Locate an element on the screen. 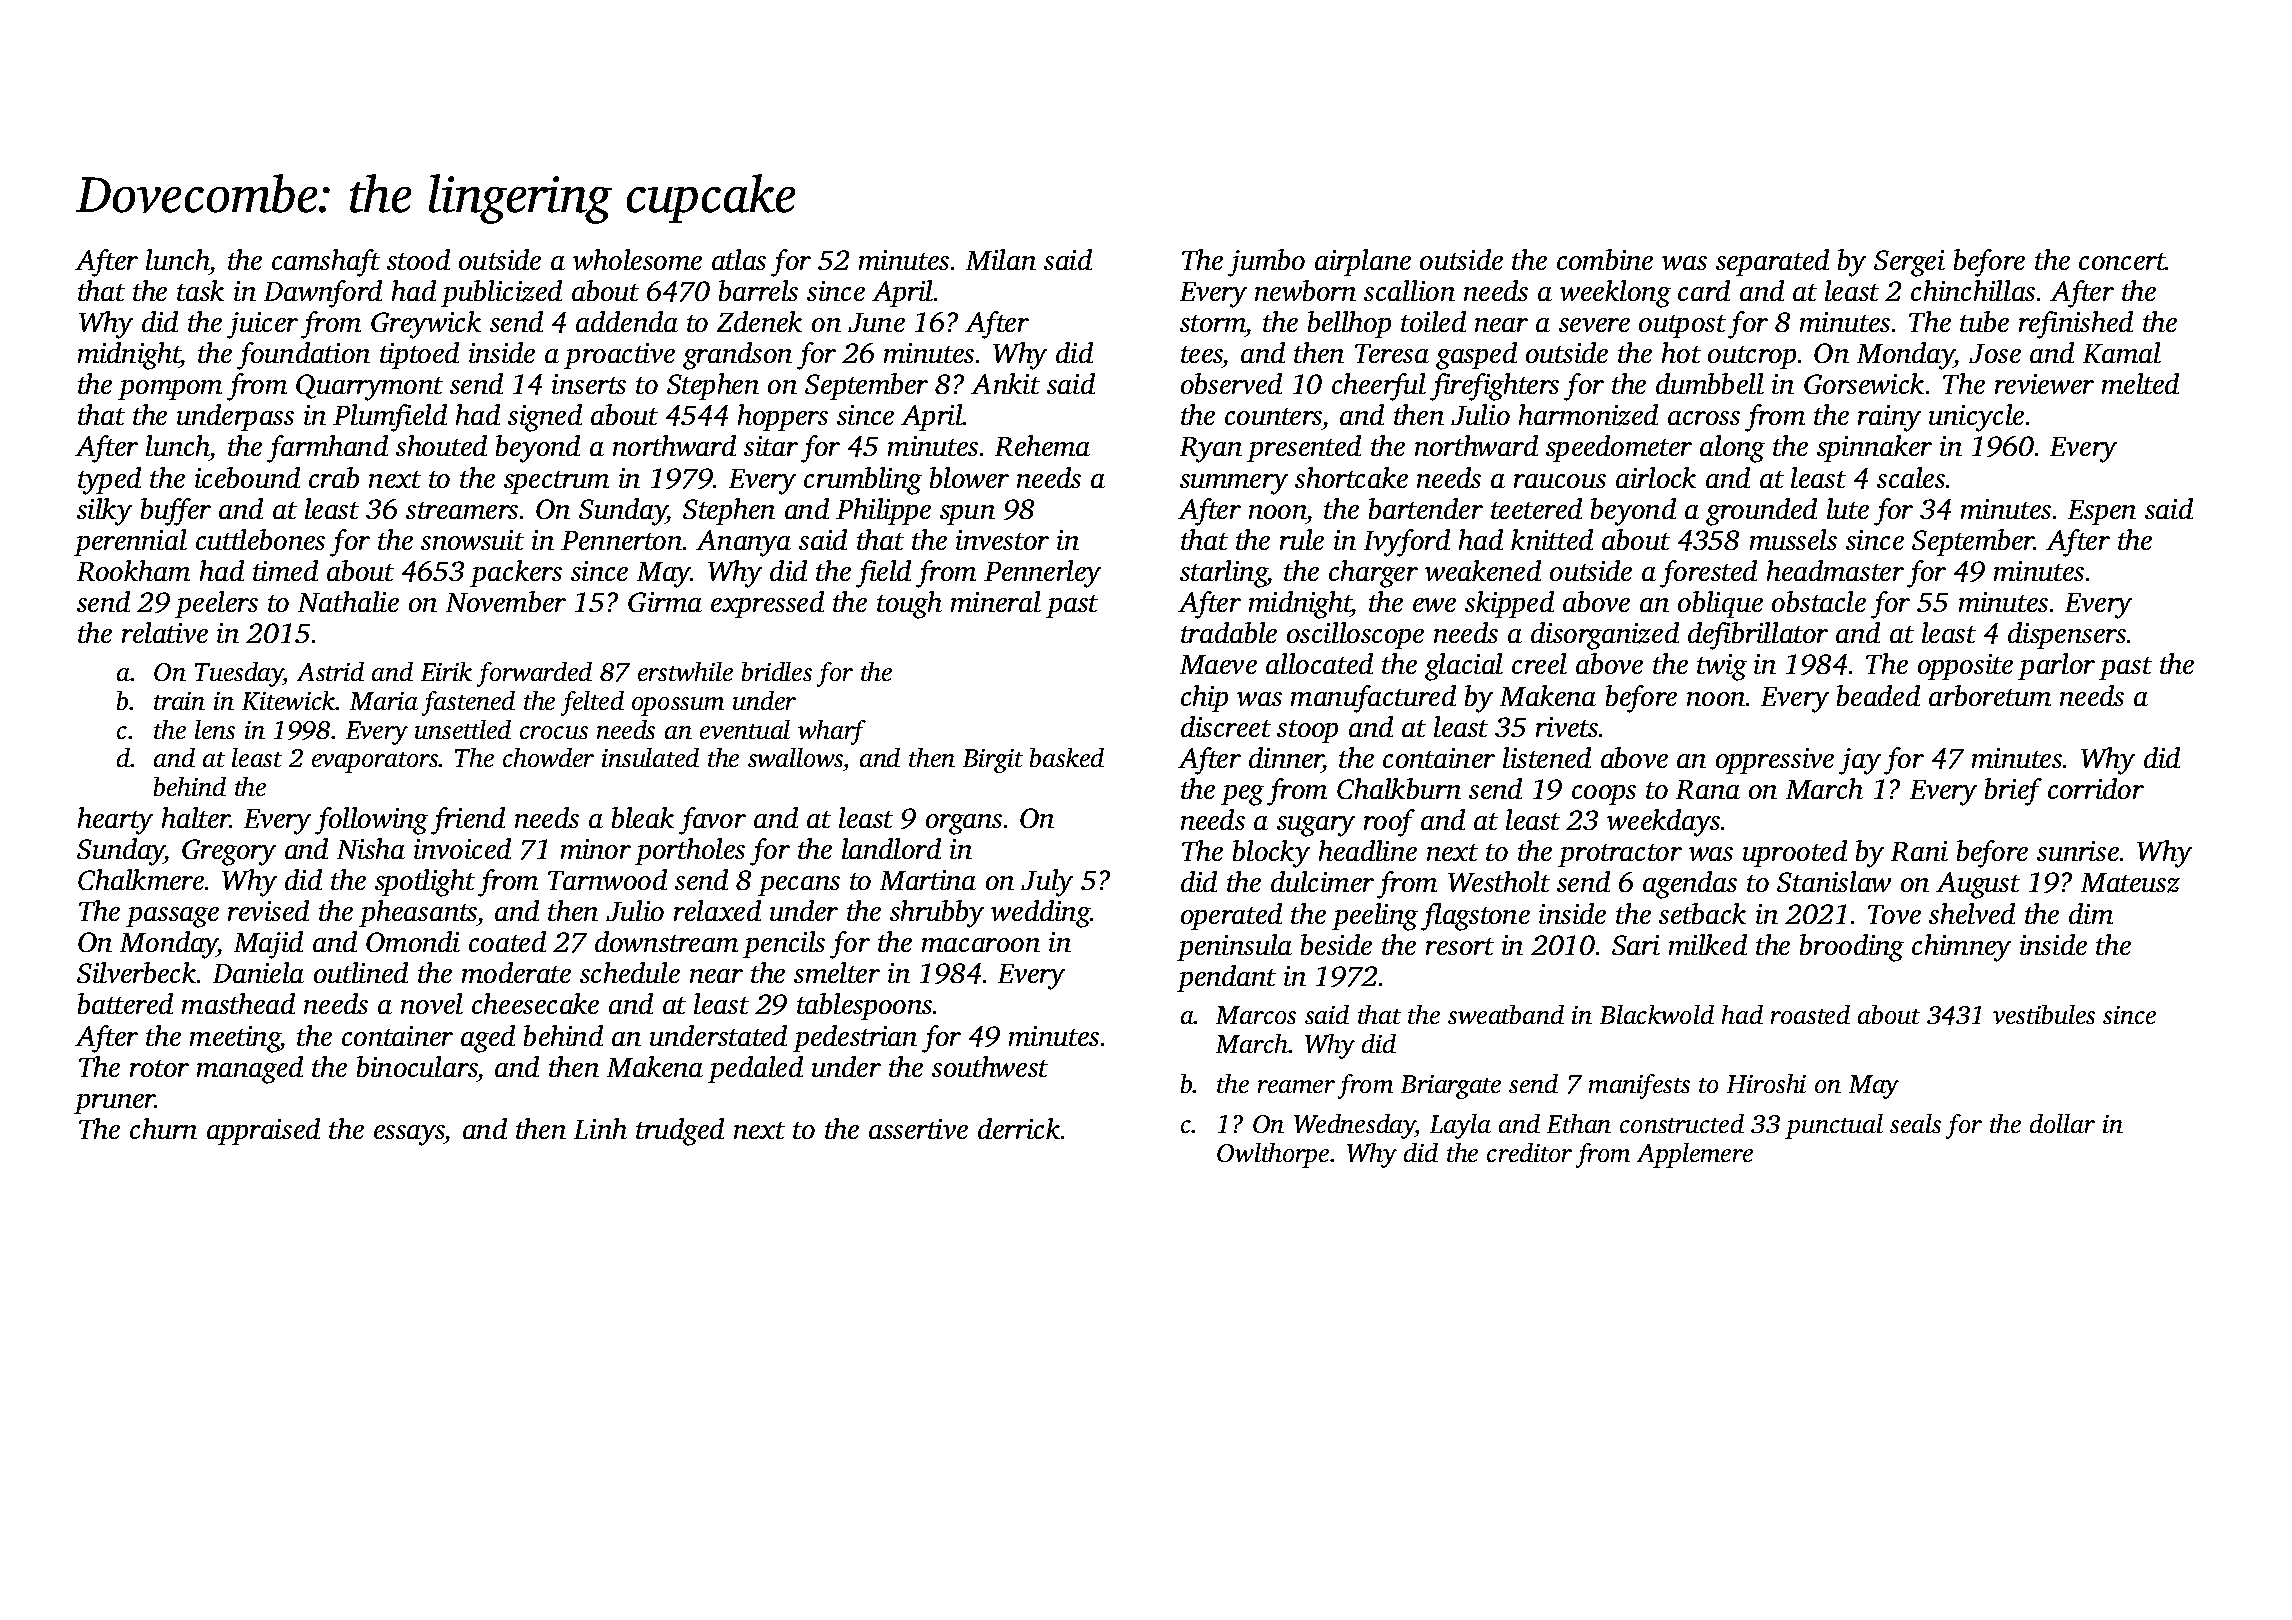 Image resolution: width=2292 pixels, height=1620 pixels. roof is located at coordinates (1389, 823).
